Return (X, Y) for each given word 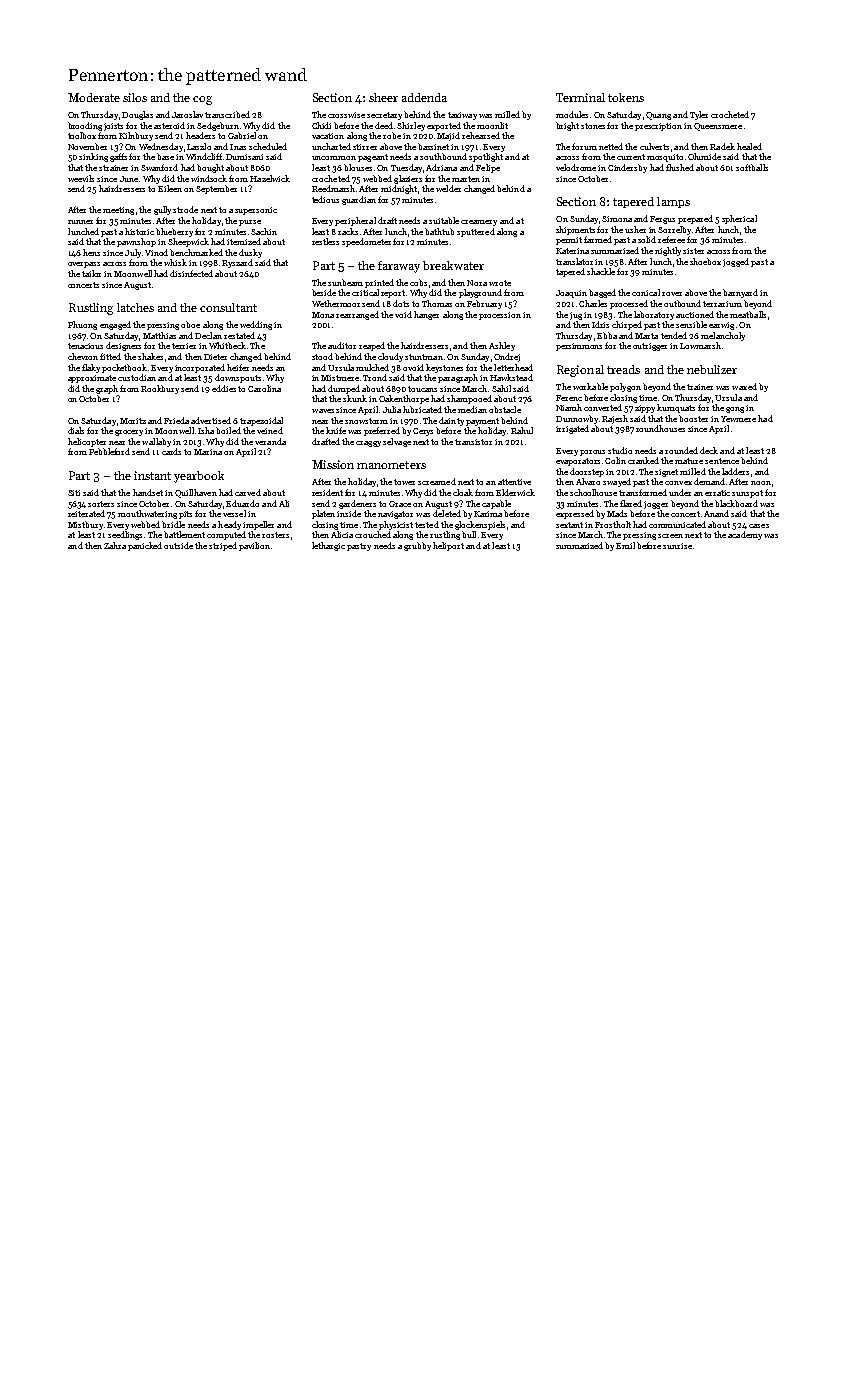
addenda (424, 97)
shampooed (469, 399)
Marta (646, 336)
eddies (224, 388)
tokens (626, 97)
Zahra (115, 545)
